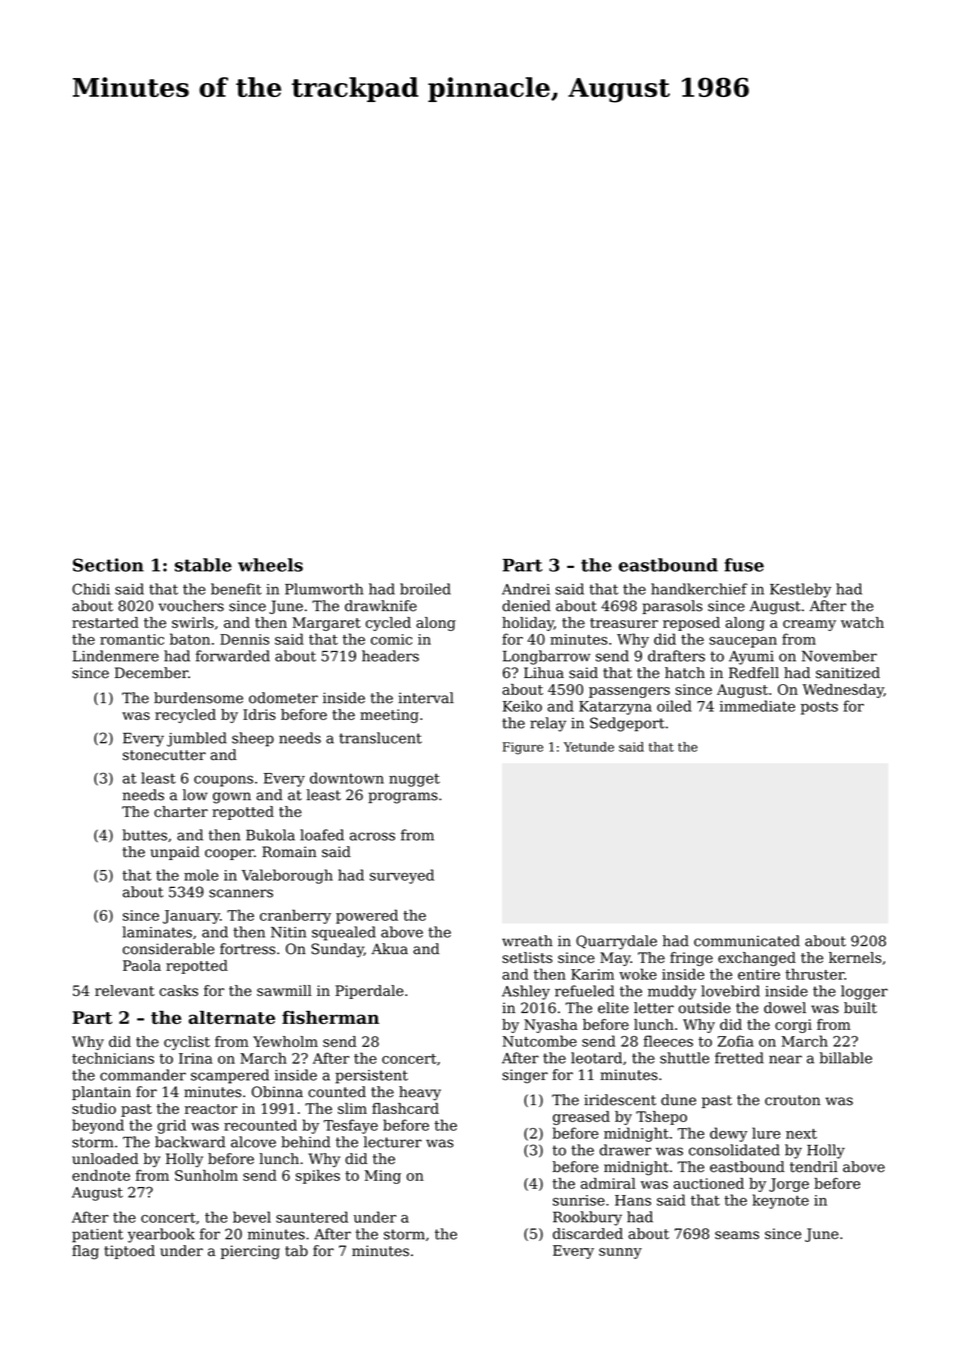 The width and height of the document is (960, 1362). Describe the element at coordinates (116, 656) in the document. I see `Lindenmere` at that location.
